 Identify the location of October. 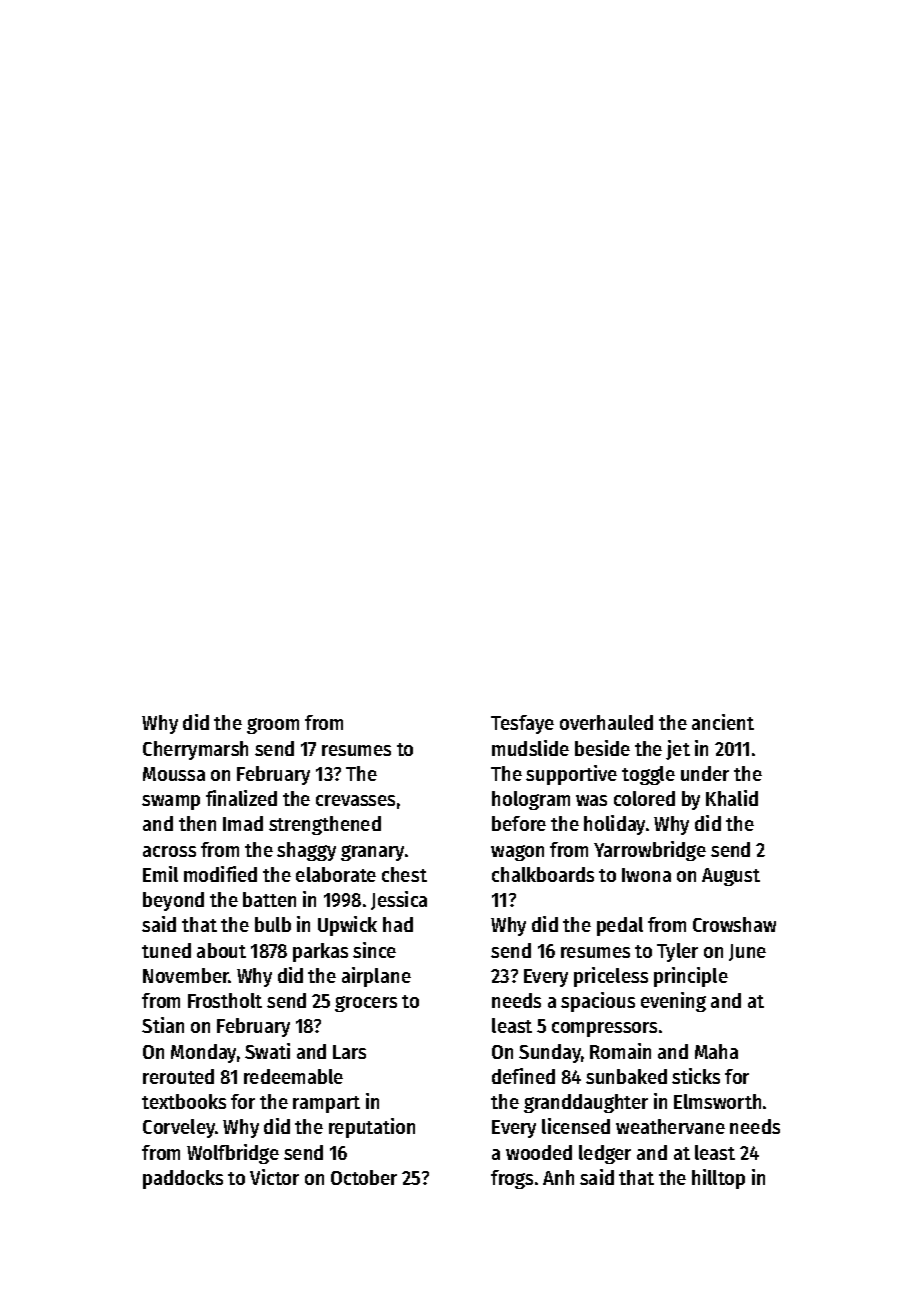
(364, 1177).
